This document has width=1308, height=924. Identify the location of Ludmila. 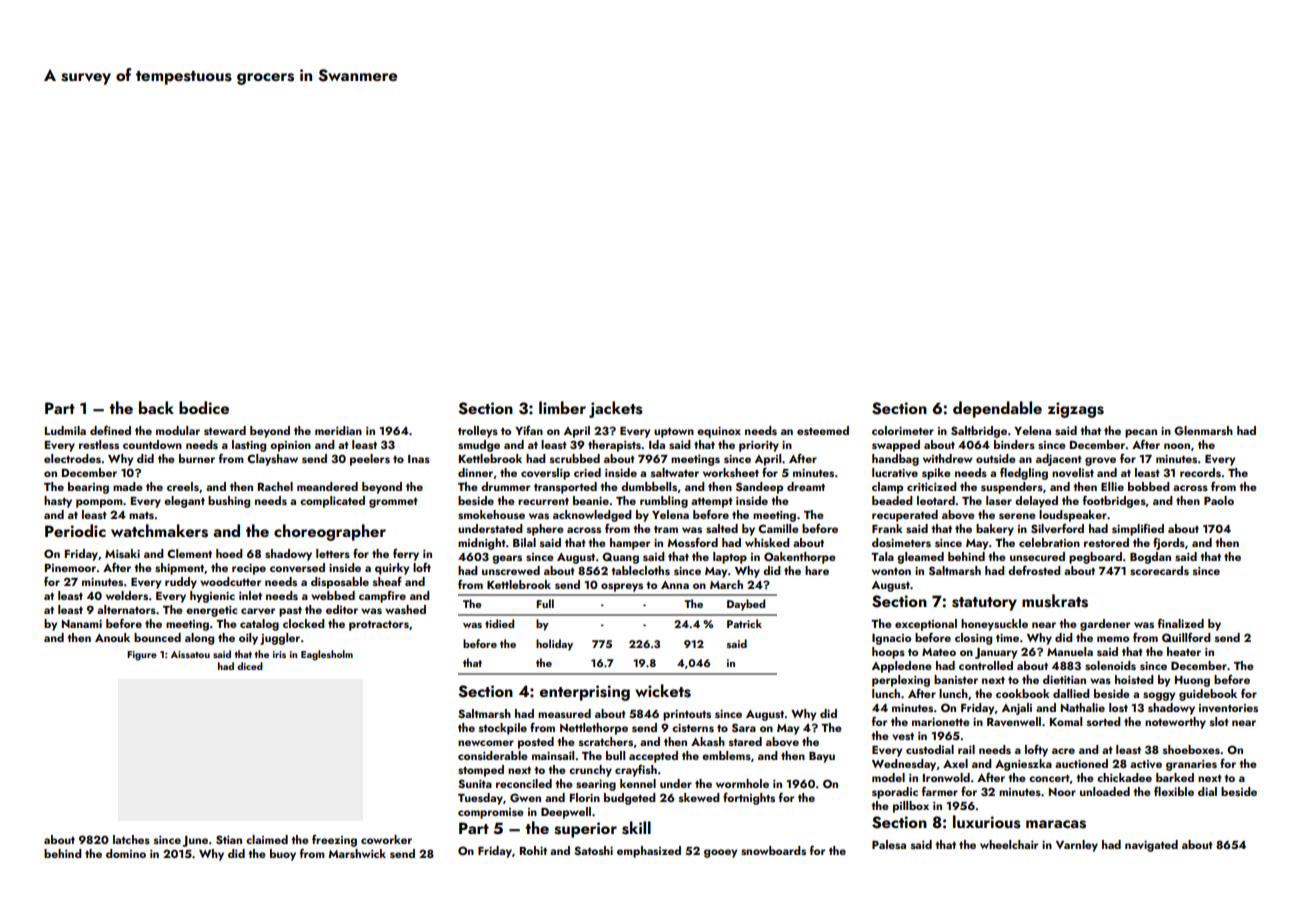
(65, 430).
